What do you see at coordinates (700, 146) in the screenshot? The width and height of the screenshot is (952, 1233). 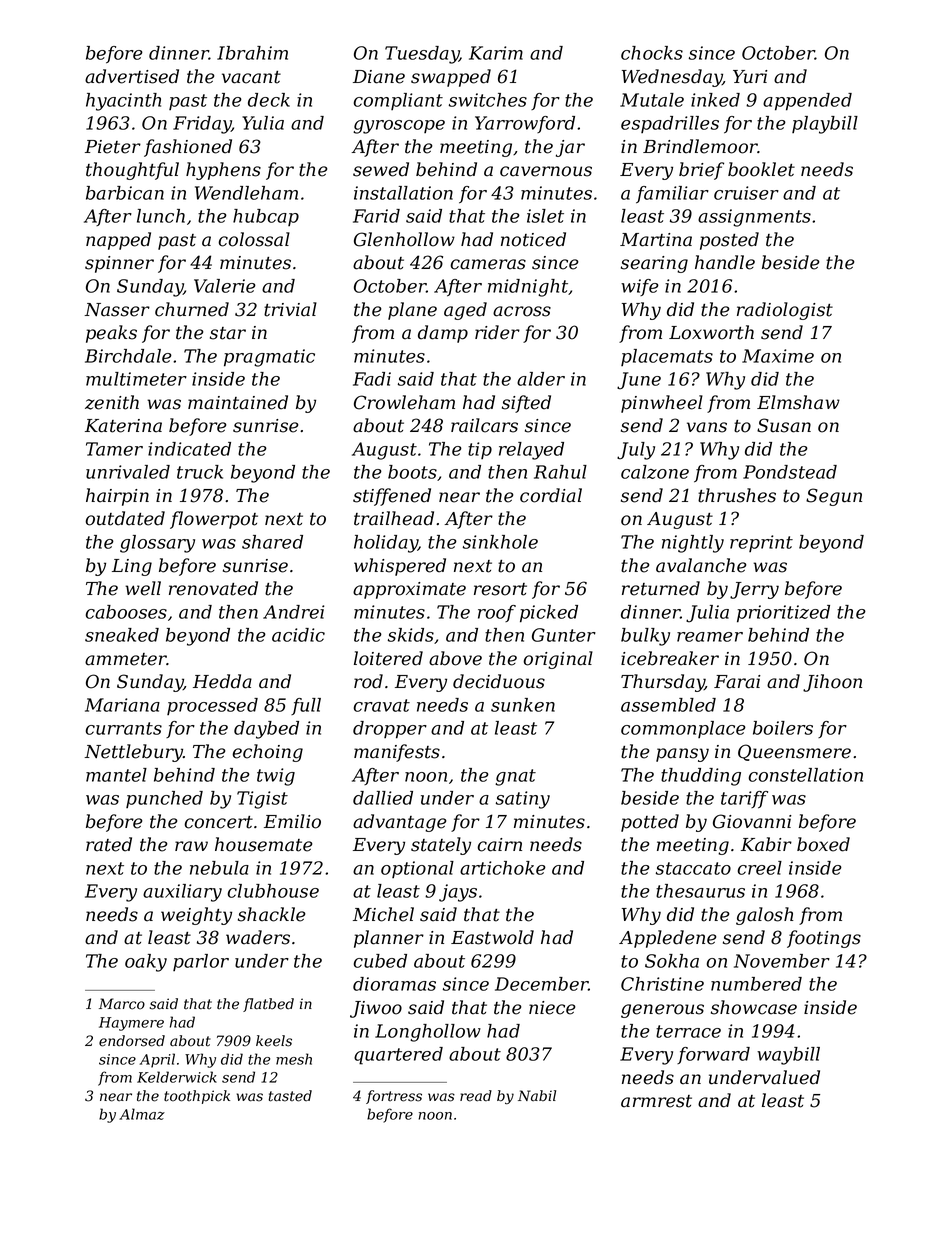 I see `Brindlemoor` at bounding box center [700, 146].
